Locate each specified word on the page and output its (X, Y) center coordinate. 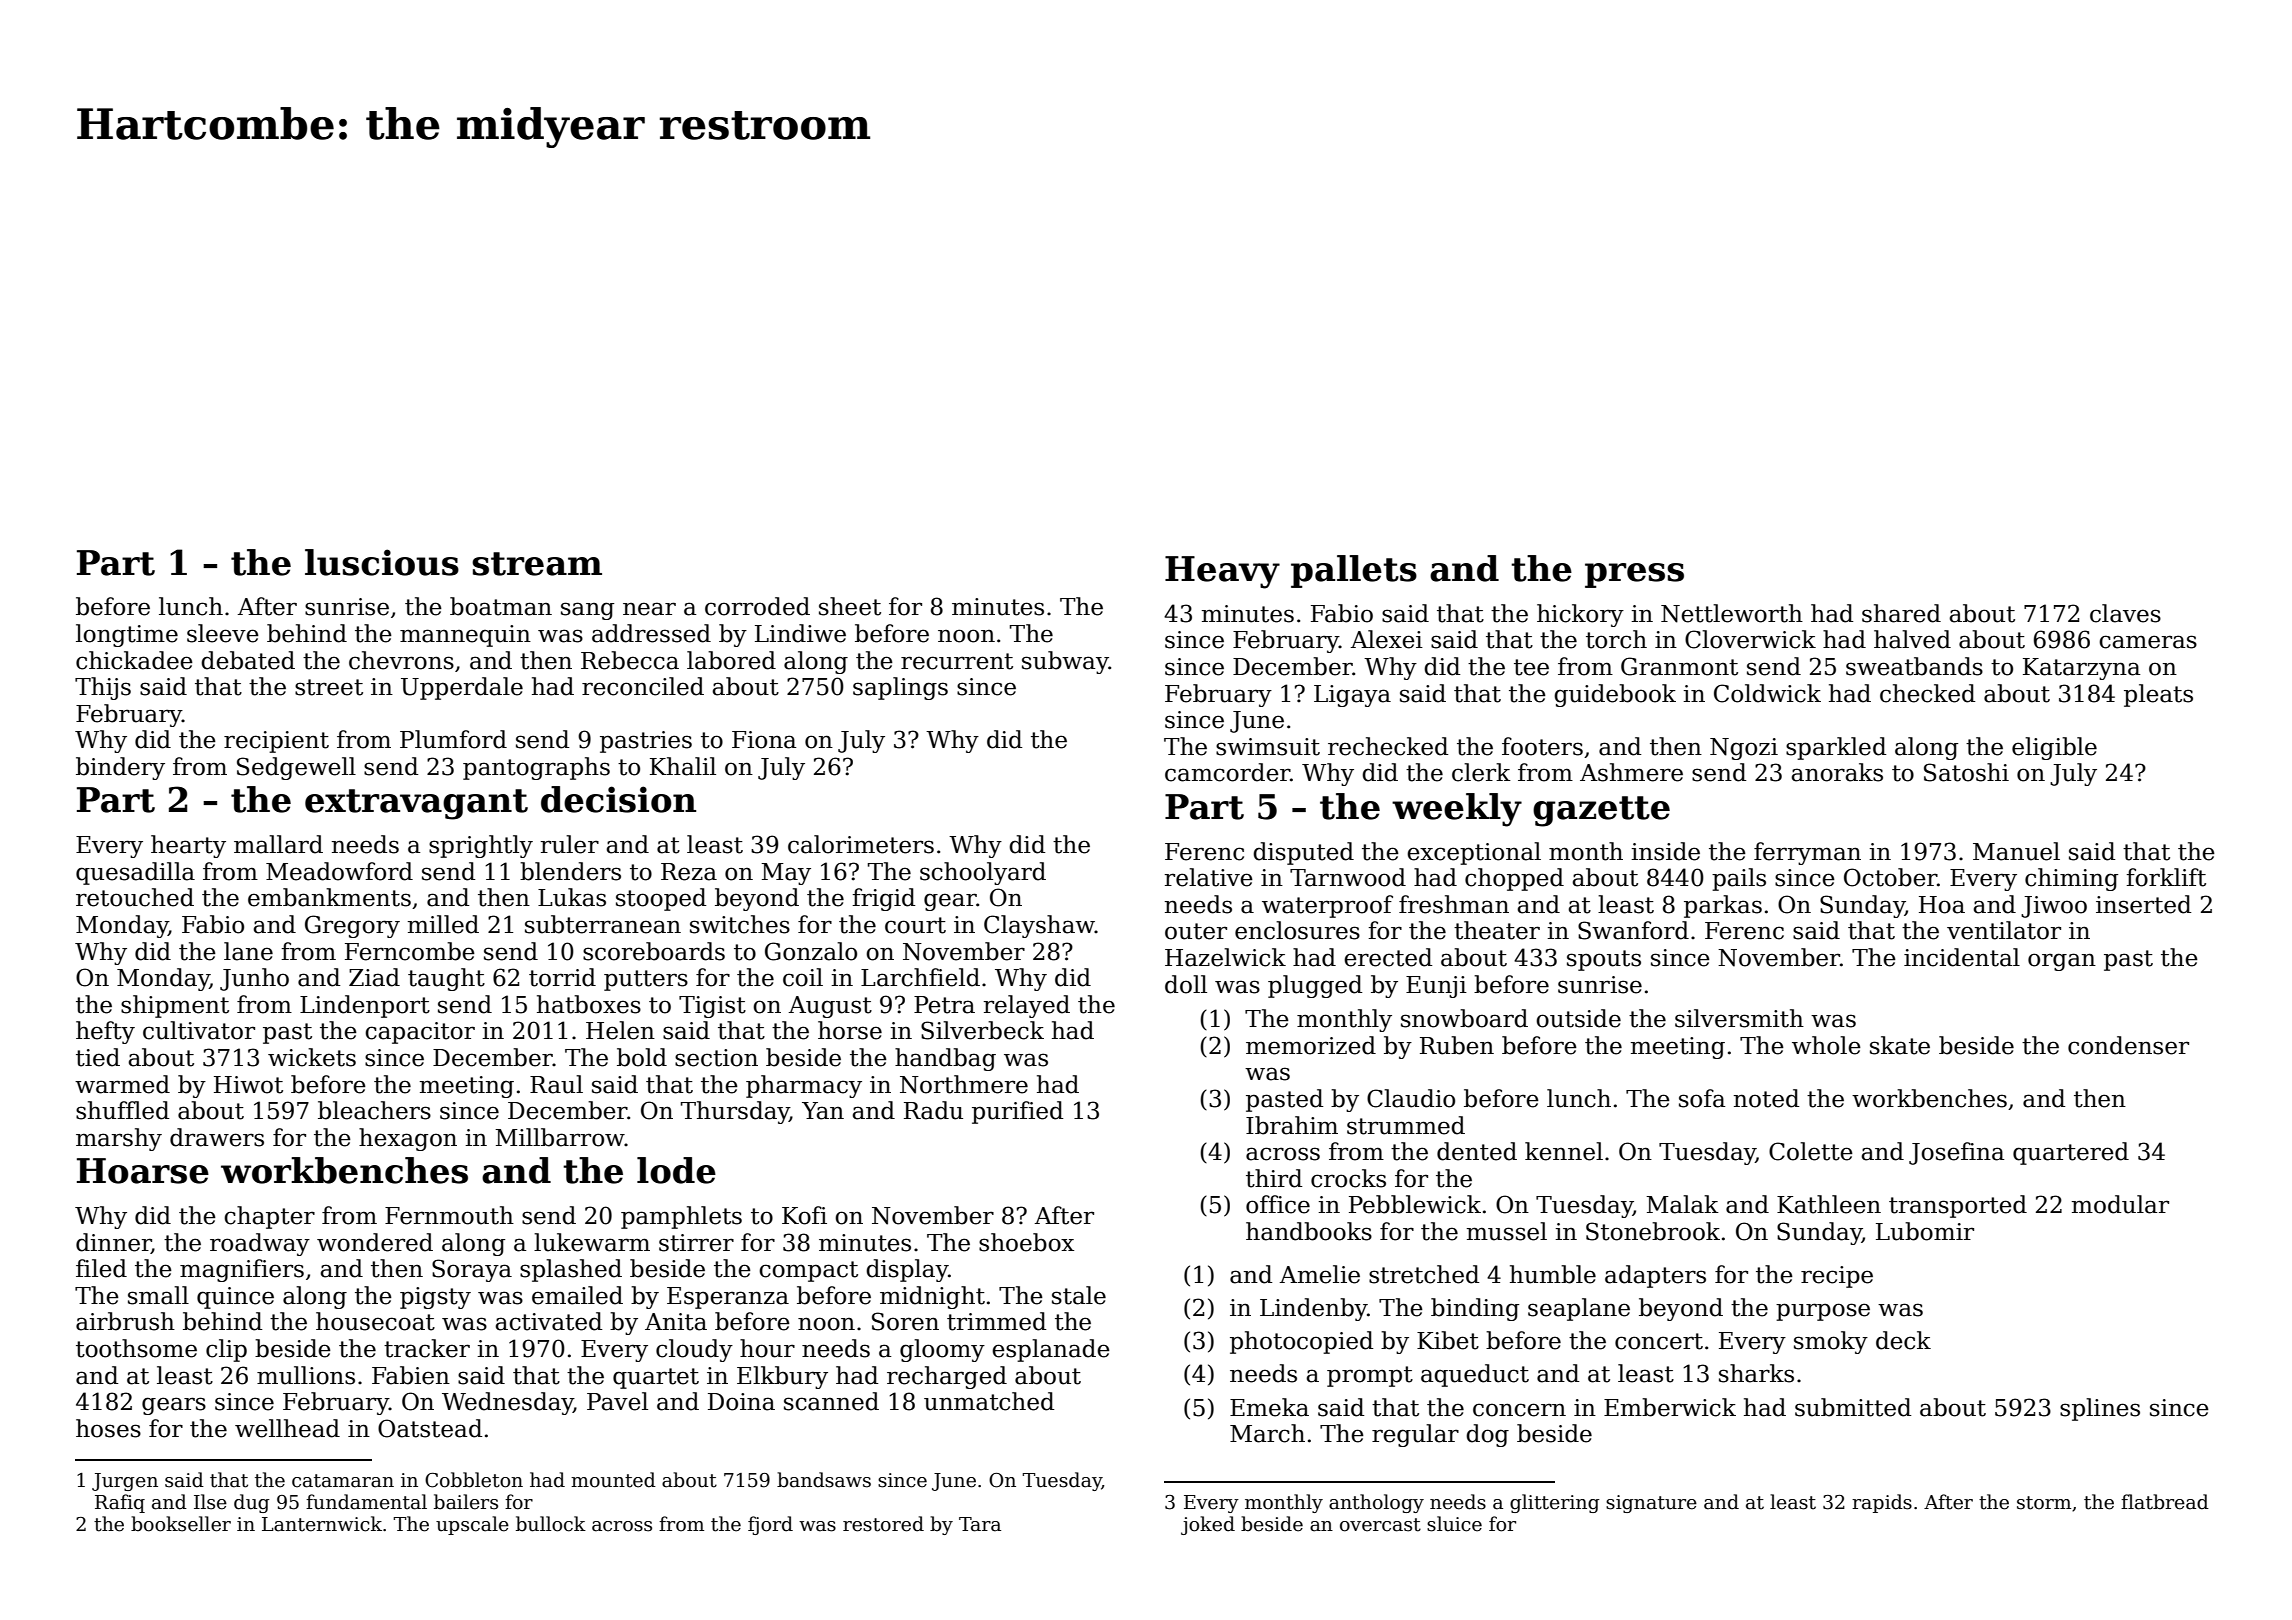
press (1634, 575)
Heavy (1222, 572)
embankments (329, 897)
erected (1388, 957)
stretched (1424, 1274)
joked (1208, 1525)
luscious (382, 562)
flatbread (2165, 1502)
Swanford (1633, 930)
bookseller (181, 1524)
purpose (1823, 1312)
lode (676, 1170)
